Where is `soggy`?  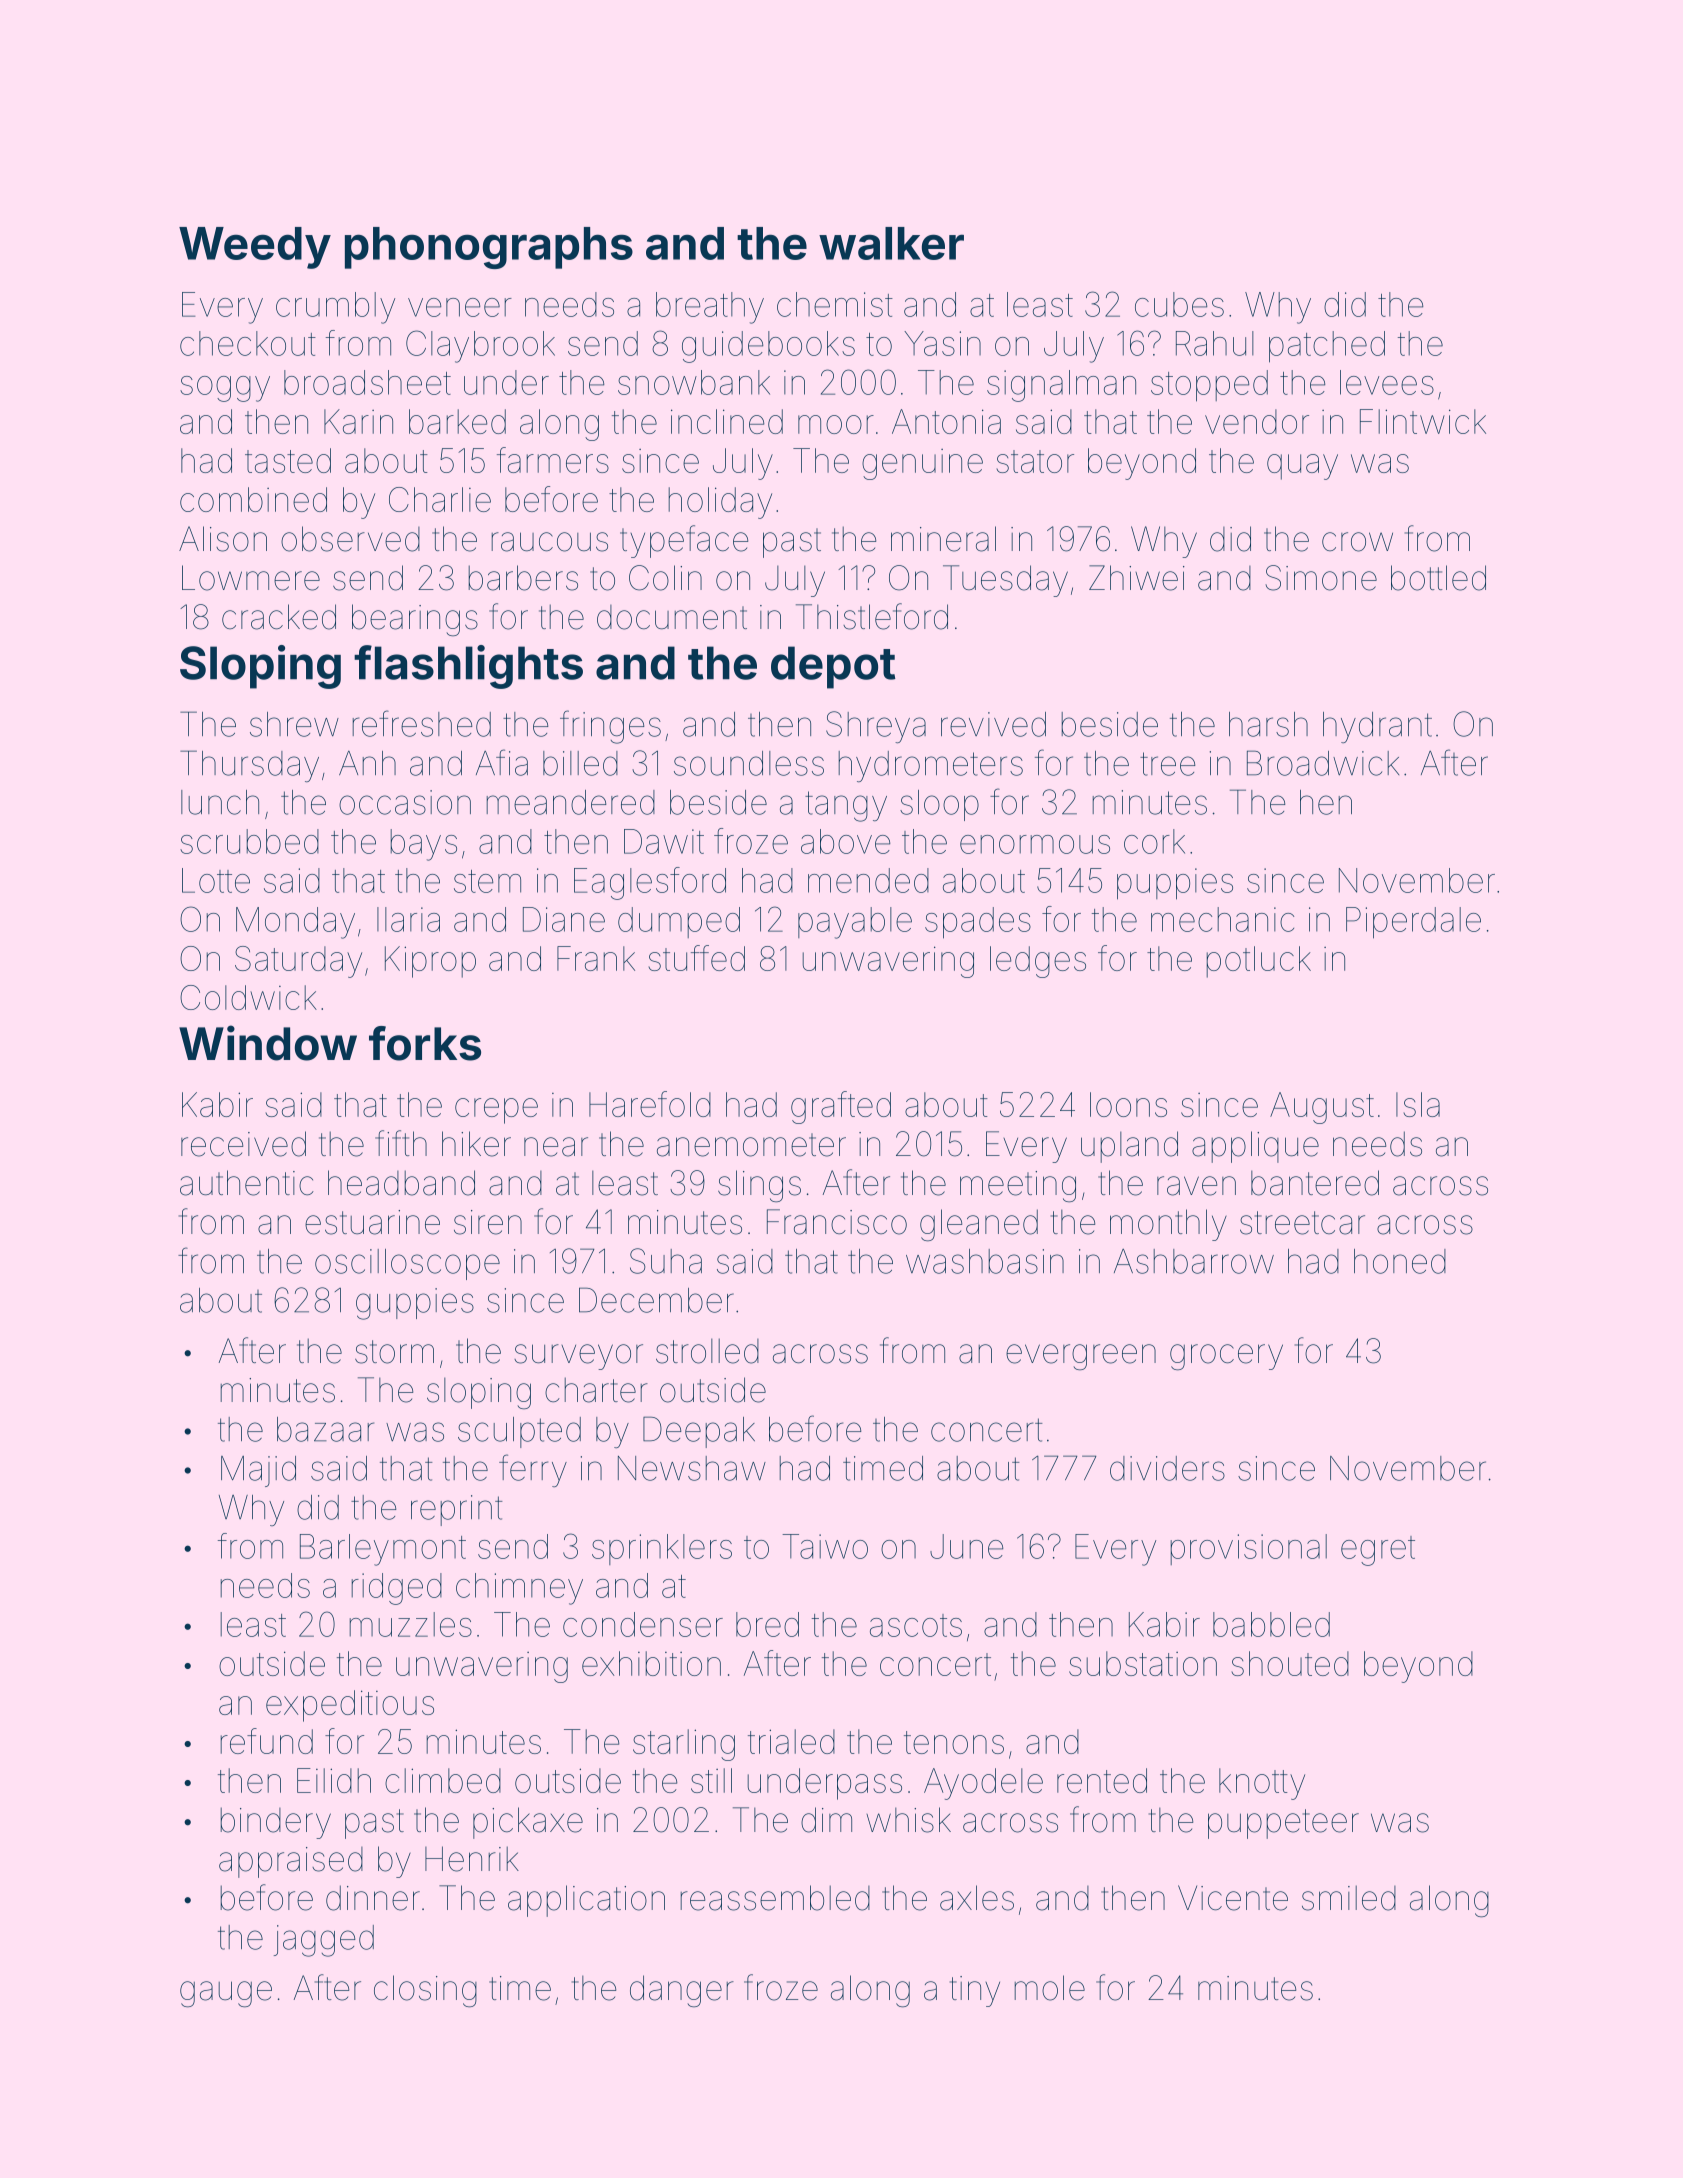
soggy is located at coordinates (225, 389).
